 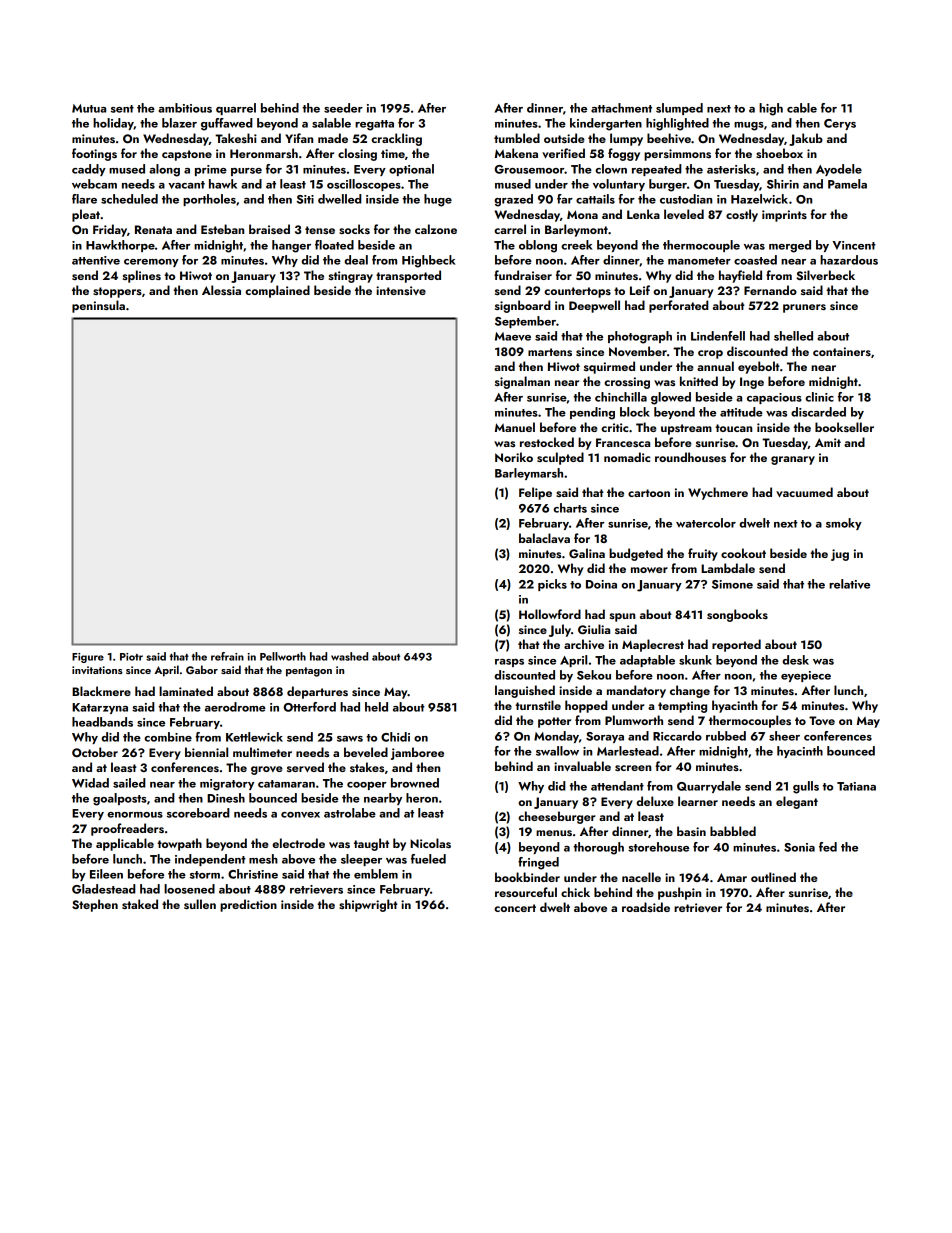 What do you see at coordinates (349, 656) in the screenshot?
I see `washed` at bounding box center [349, 656].
